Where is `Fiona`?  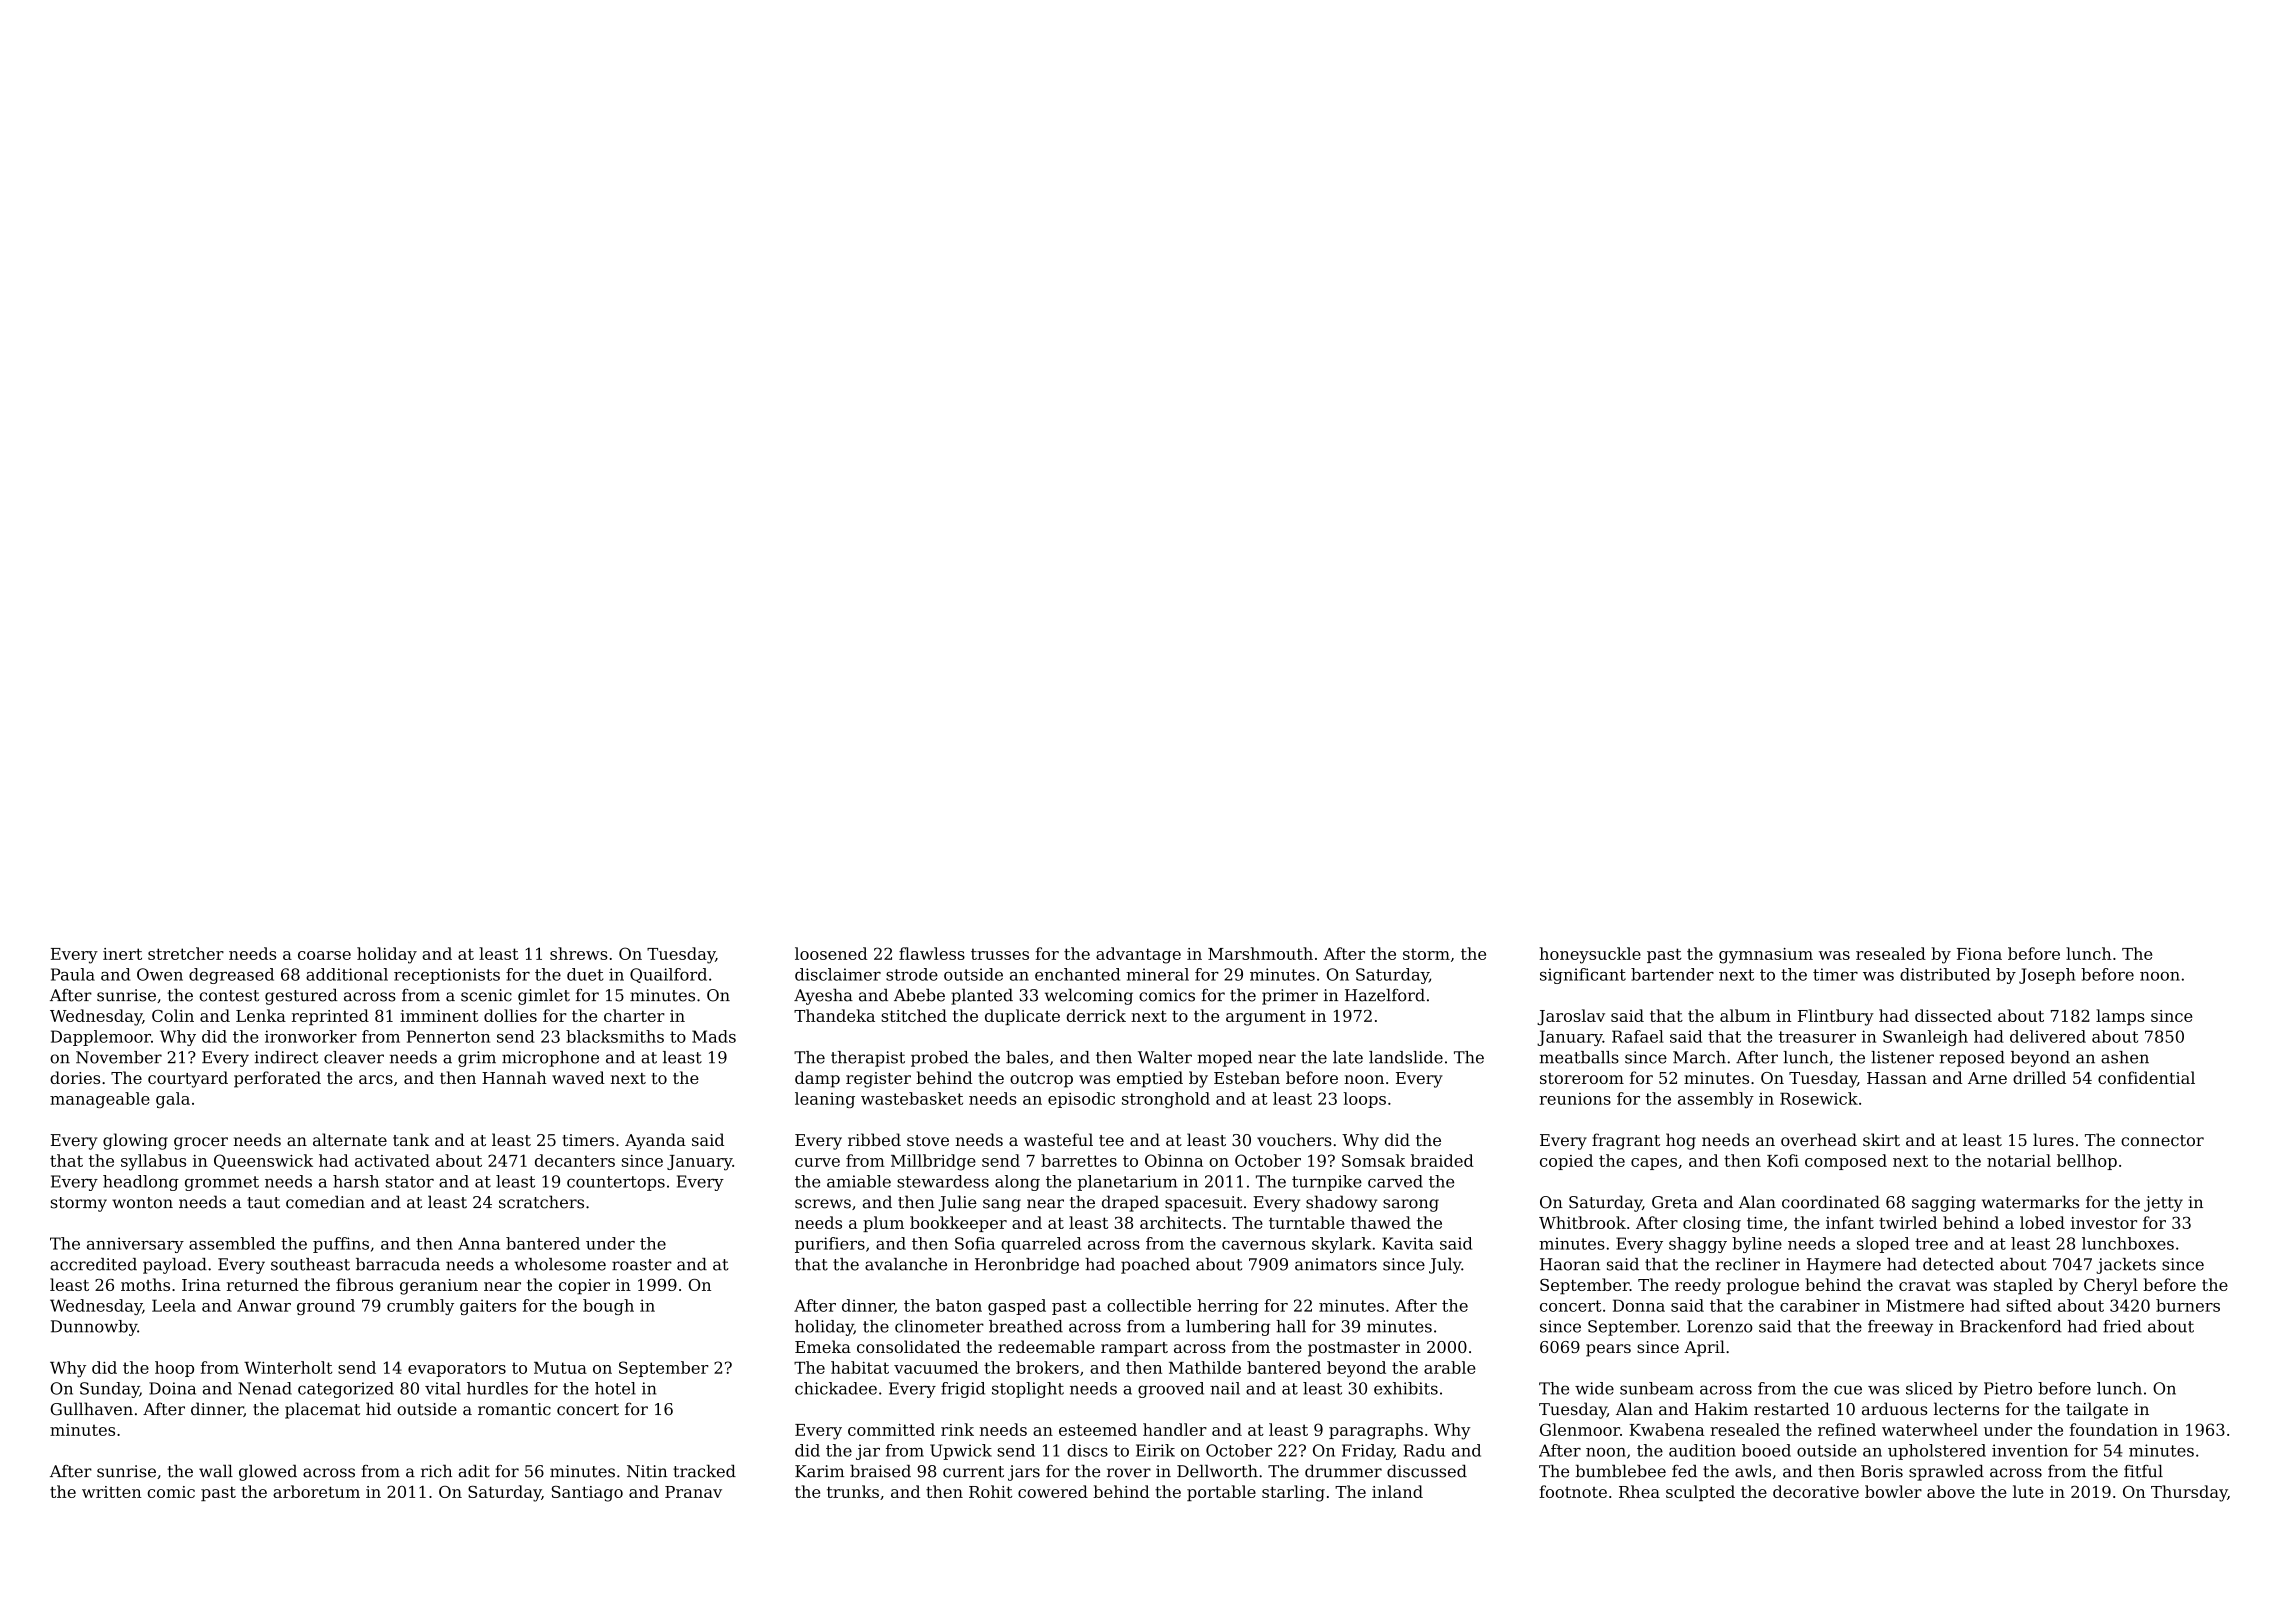
Fiona is located at coordinates (1979, 954).
